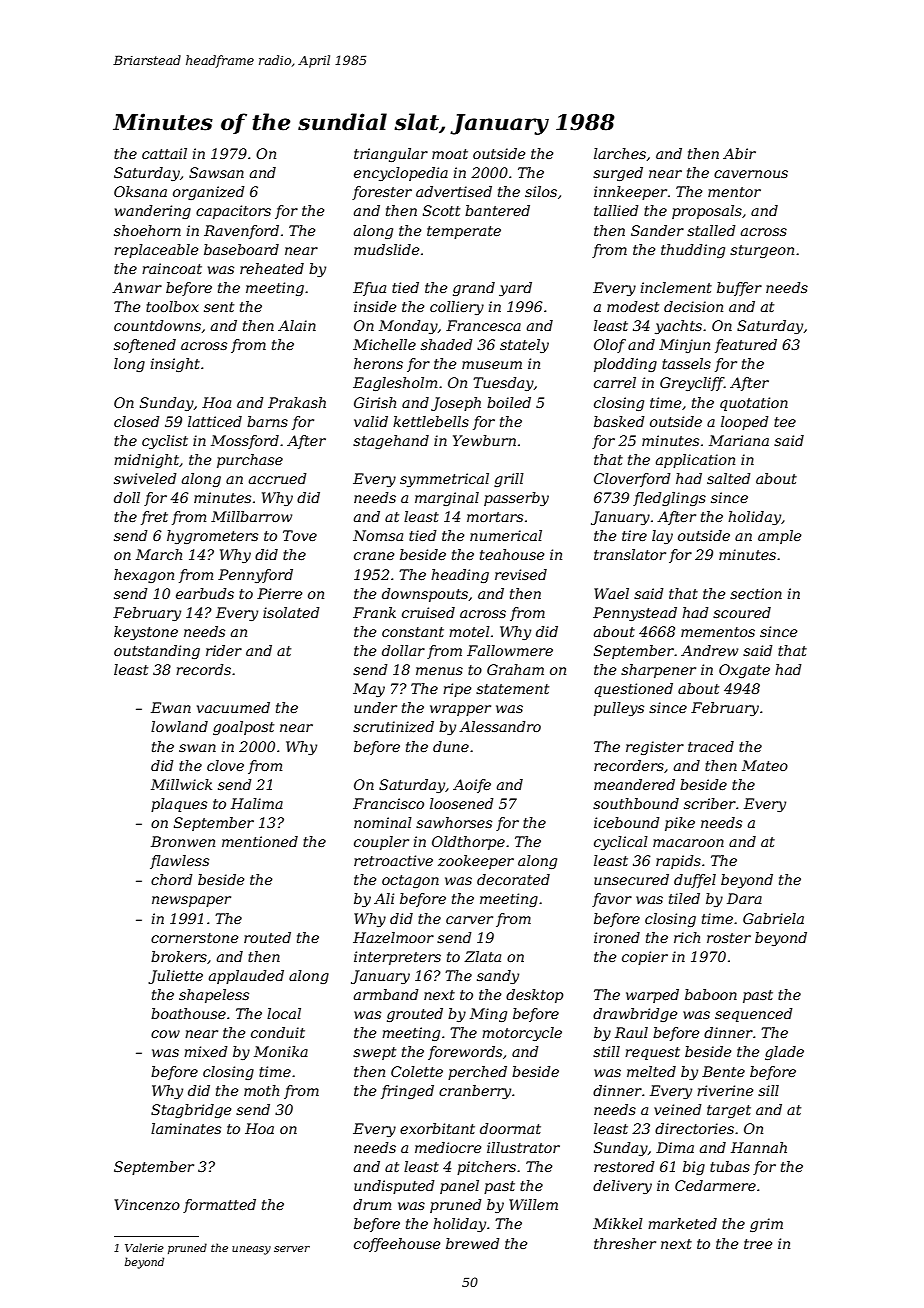 The height and width of the screenshot is (1308, 924). I want to click on Halima, so click(257, 803).
